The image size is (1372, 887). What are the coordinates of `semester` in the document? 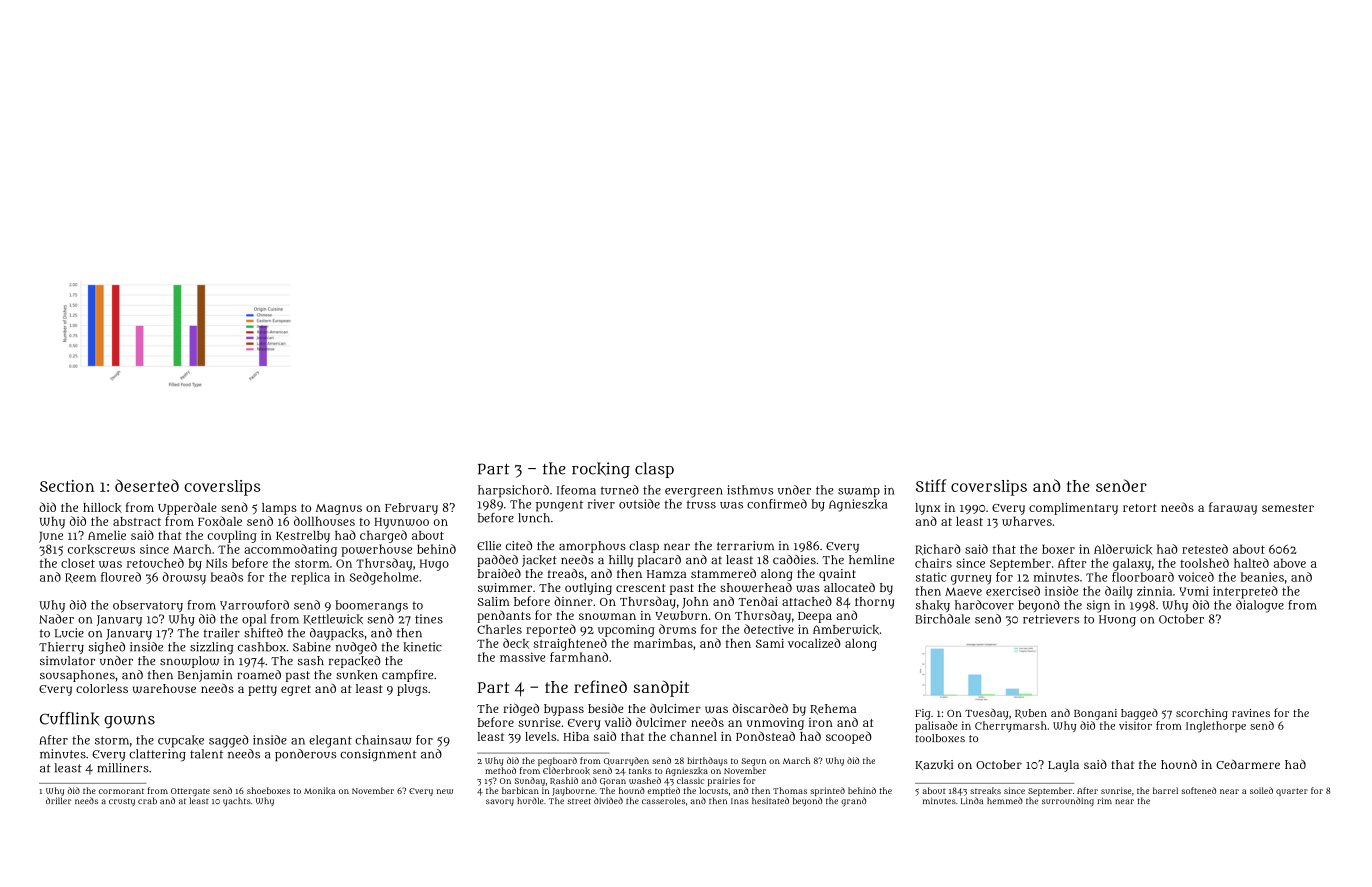 It's located at (1288, 508).
